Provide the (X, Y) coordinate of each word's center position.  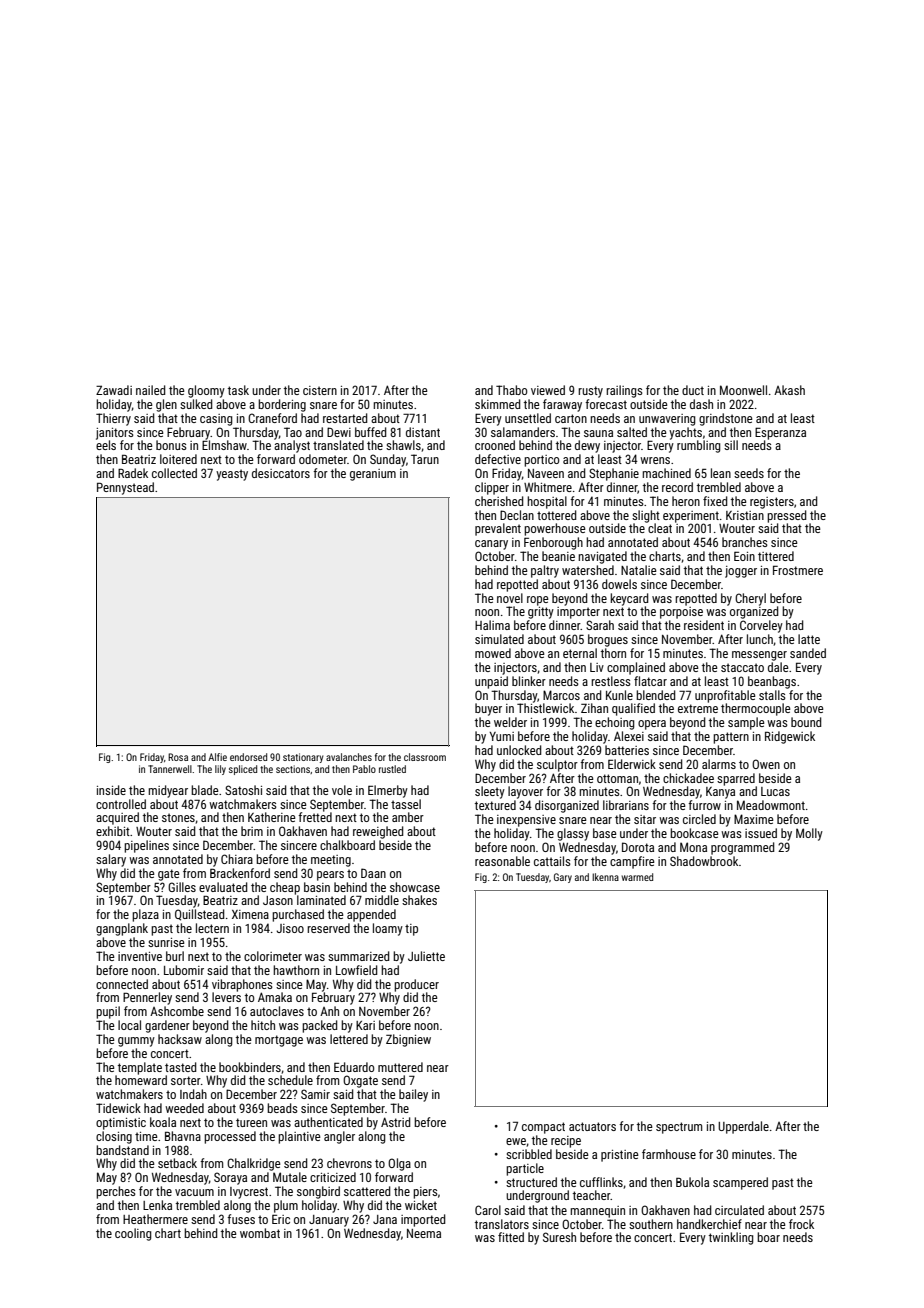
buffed (371, 432)
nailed (151, 390)
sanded (808, 653)
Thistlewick (545, 708)
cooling (133, 1234)
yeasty (232, 475)
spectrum (679, 1128)
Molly (809, 834)
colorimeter (273, 956)
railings (624, 391)
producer (416, 985)
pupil (108, 1012)
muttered (400, 1067)
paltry (545, 571)
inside (111, 790)
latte (809, 639)
